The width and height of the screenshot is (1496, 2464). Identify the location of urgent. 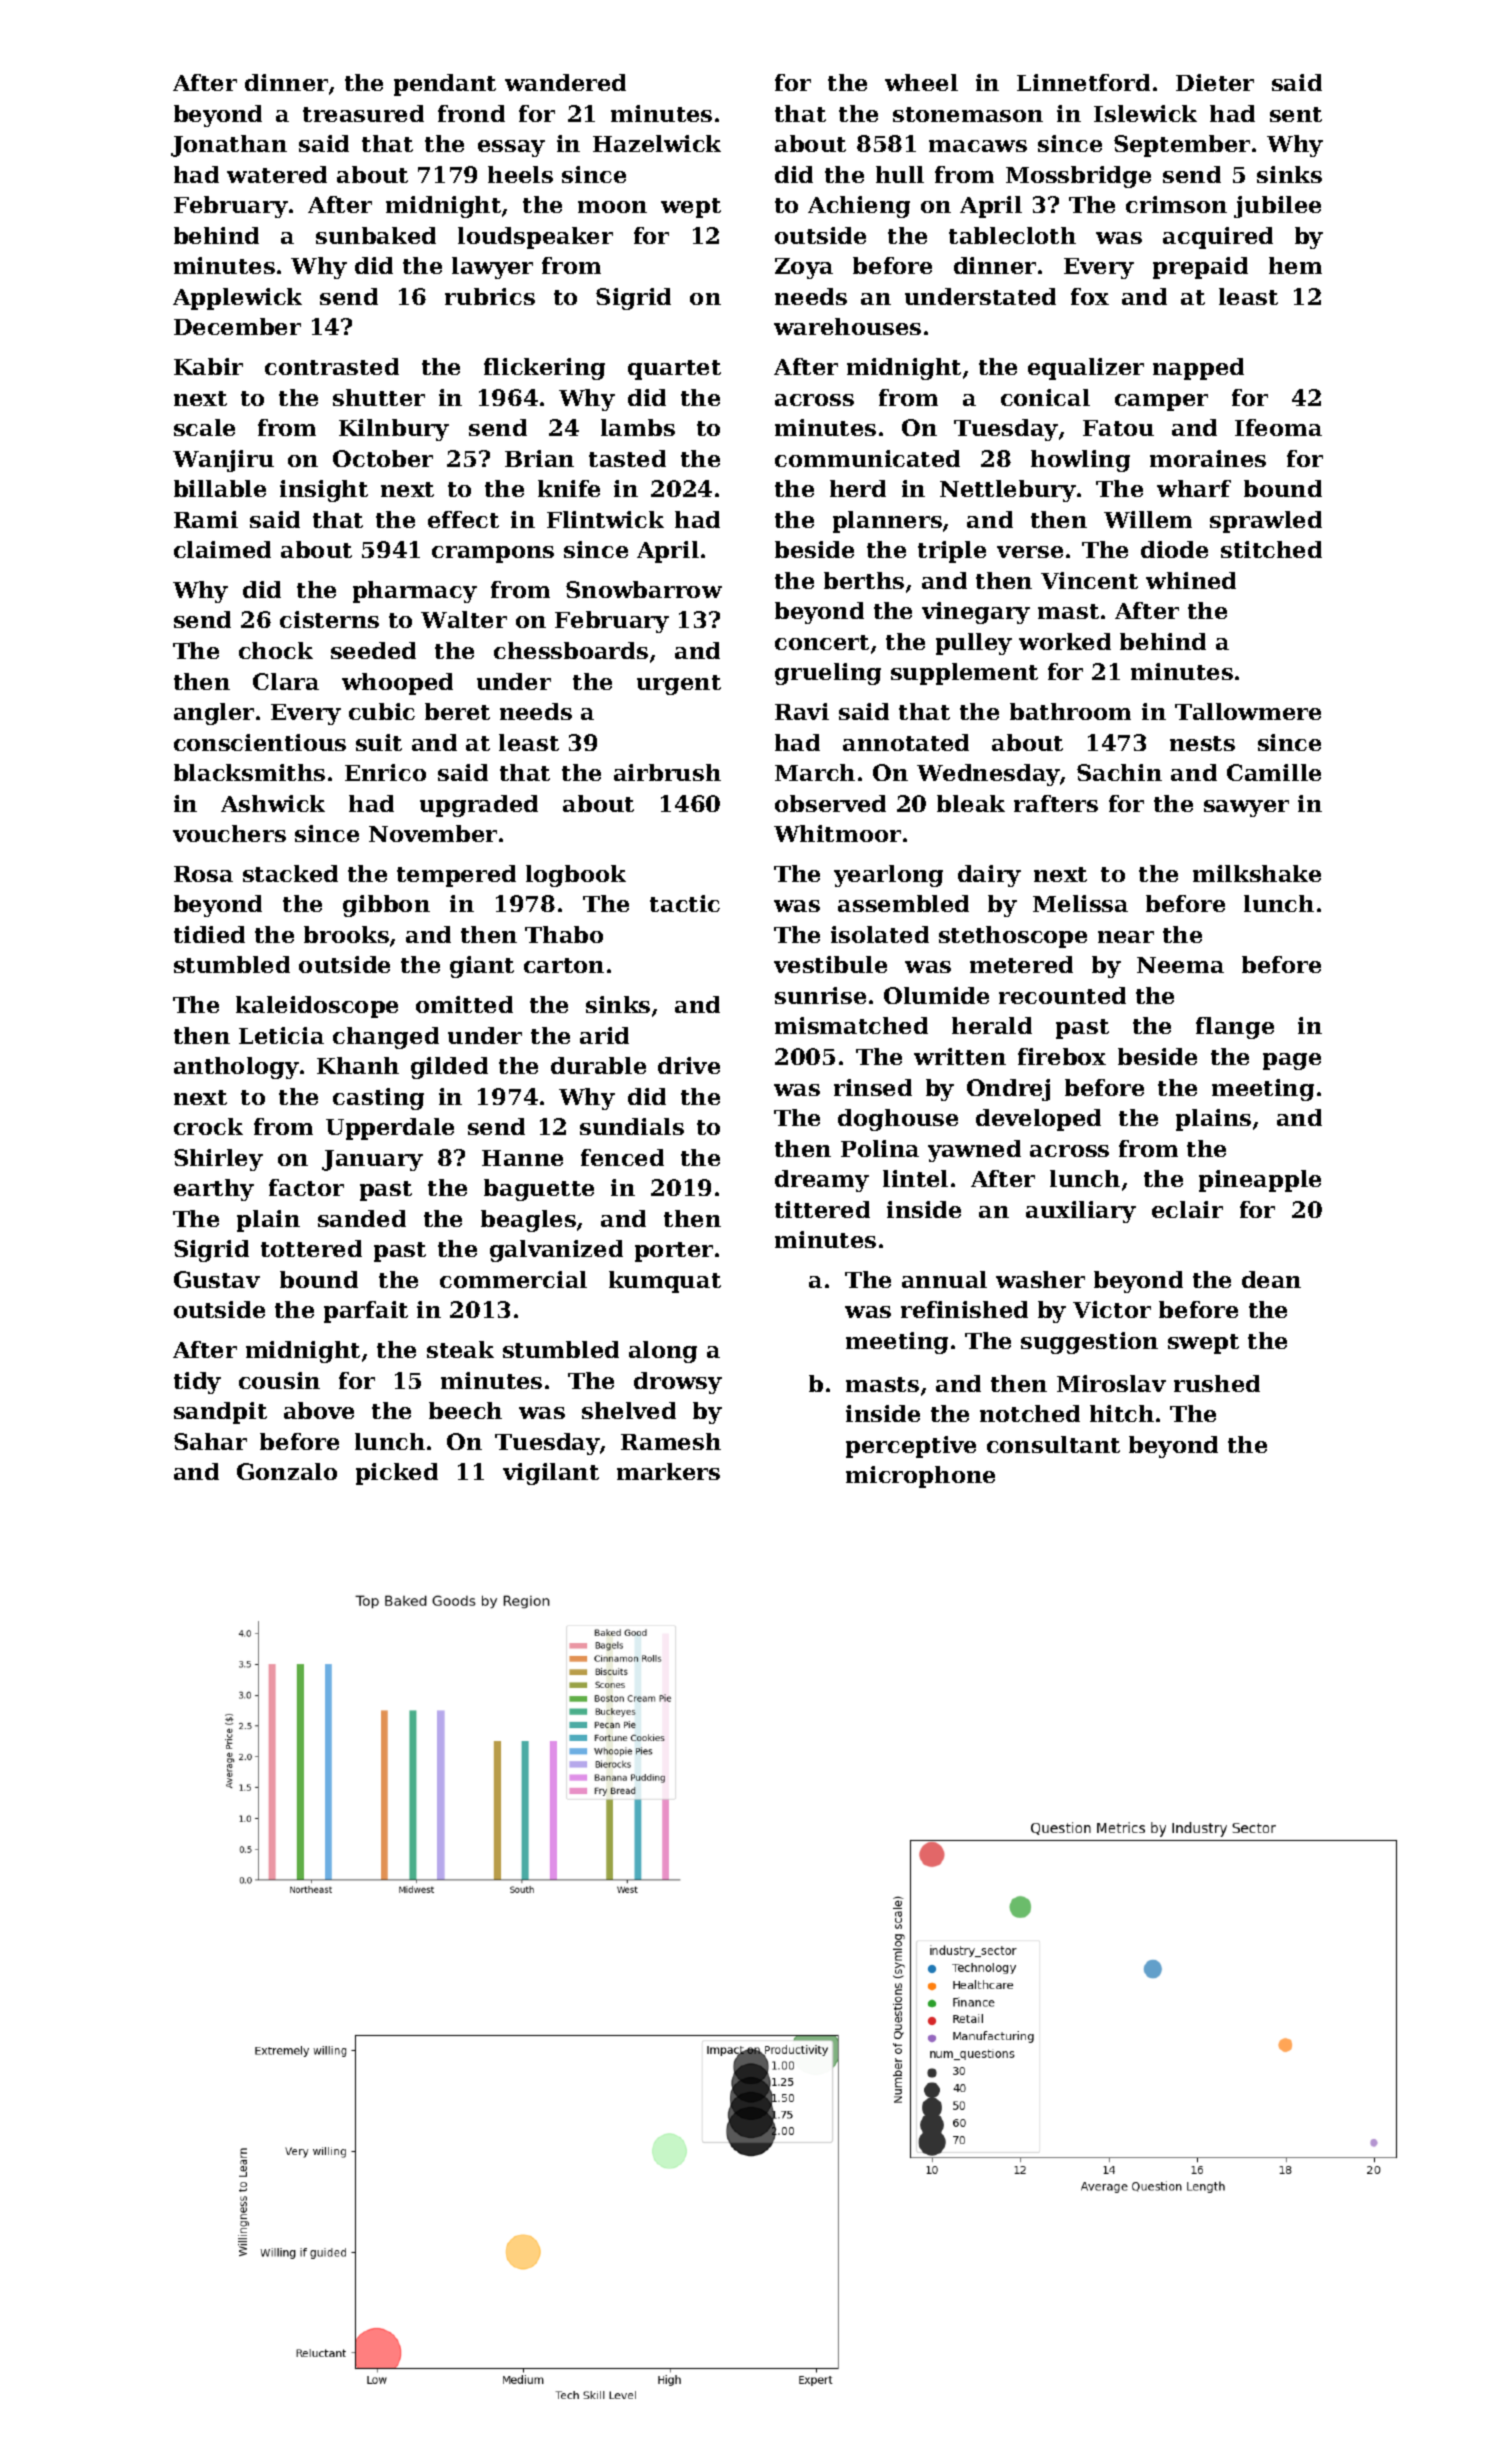
(679, 685).
